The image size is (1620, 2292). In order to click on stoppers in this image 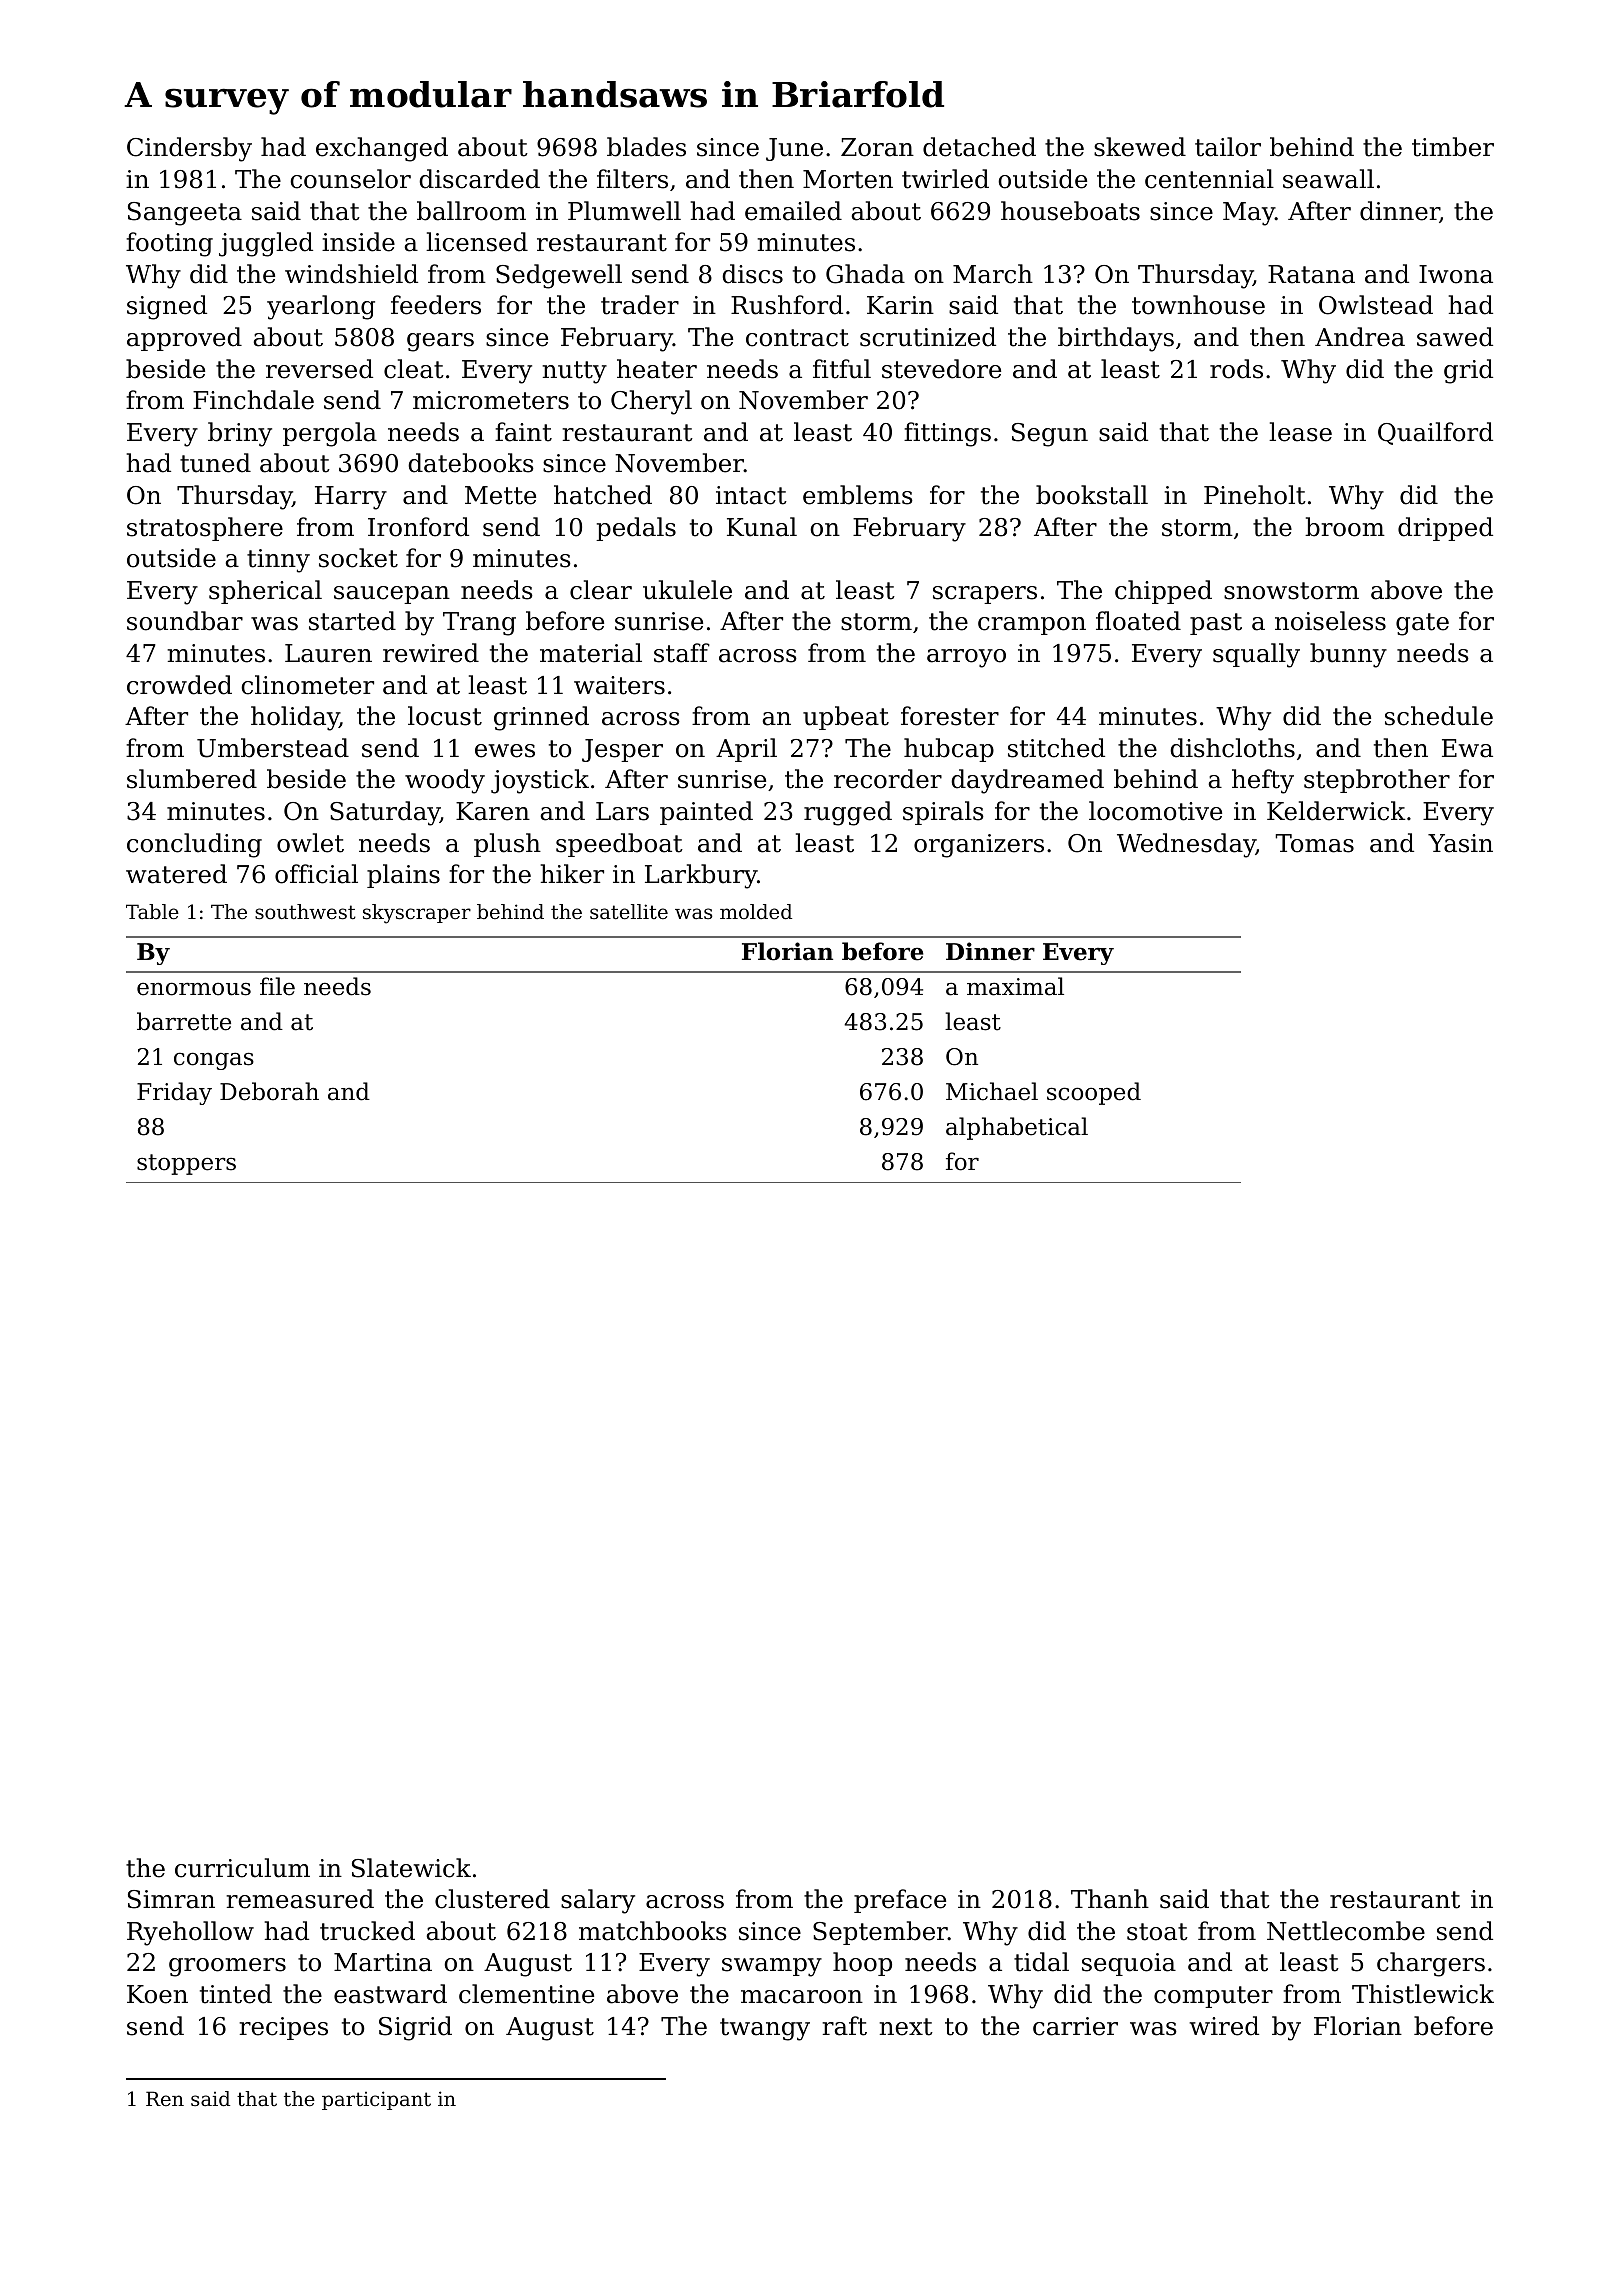, I will do `click(186, 1164)`.
